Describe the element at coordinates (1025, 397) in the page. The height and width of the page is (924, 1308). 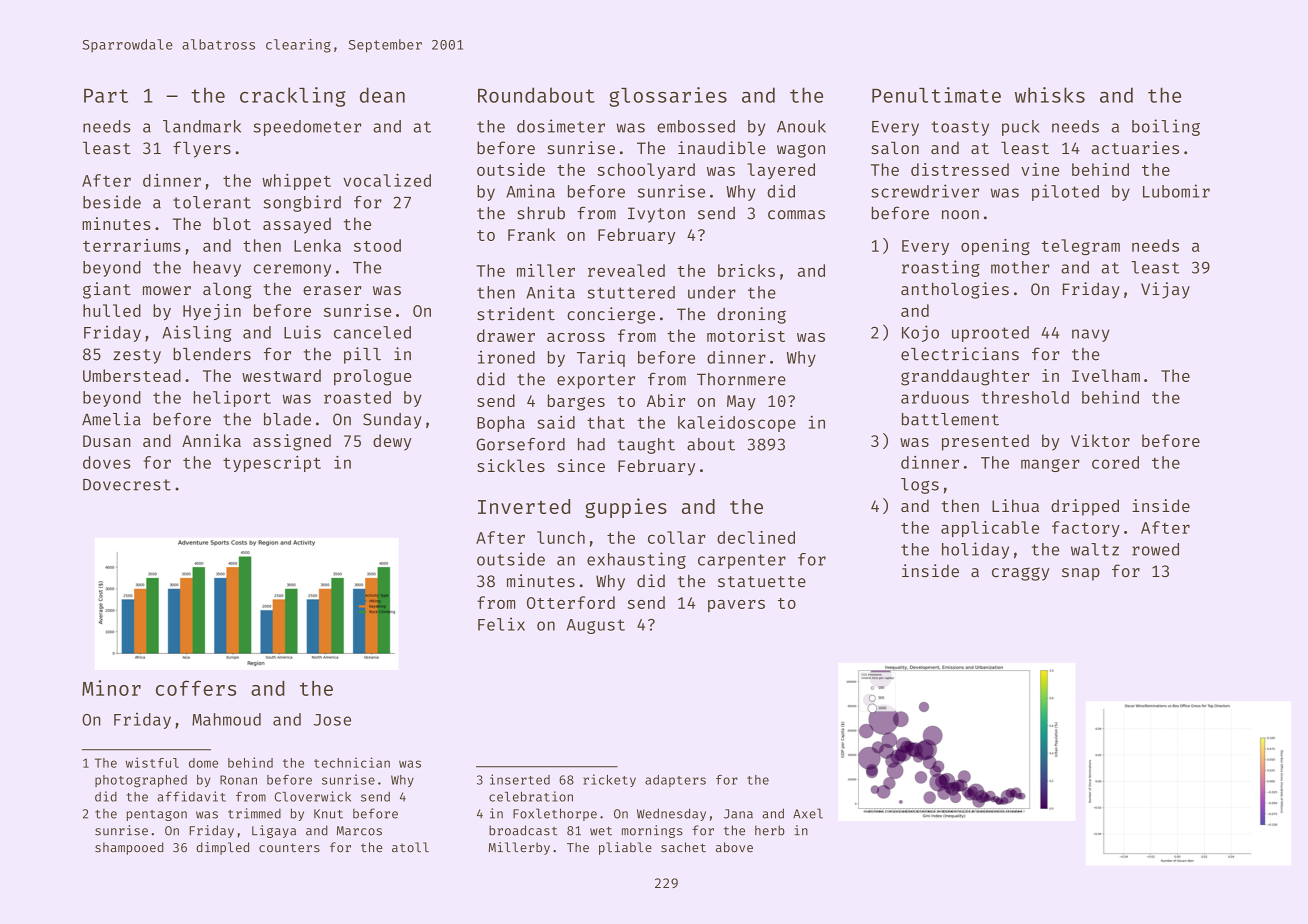
I see `threshold` at that location.
